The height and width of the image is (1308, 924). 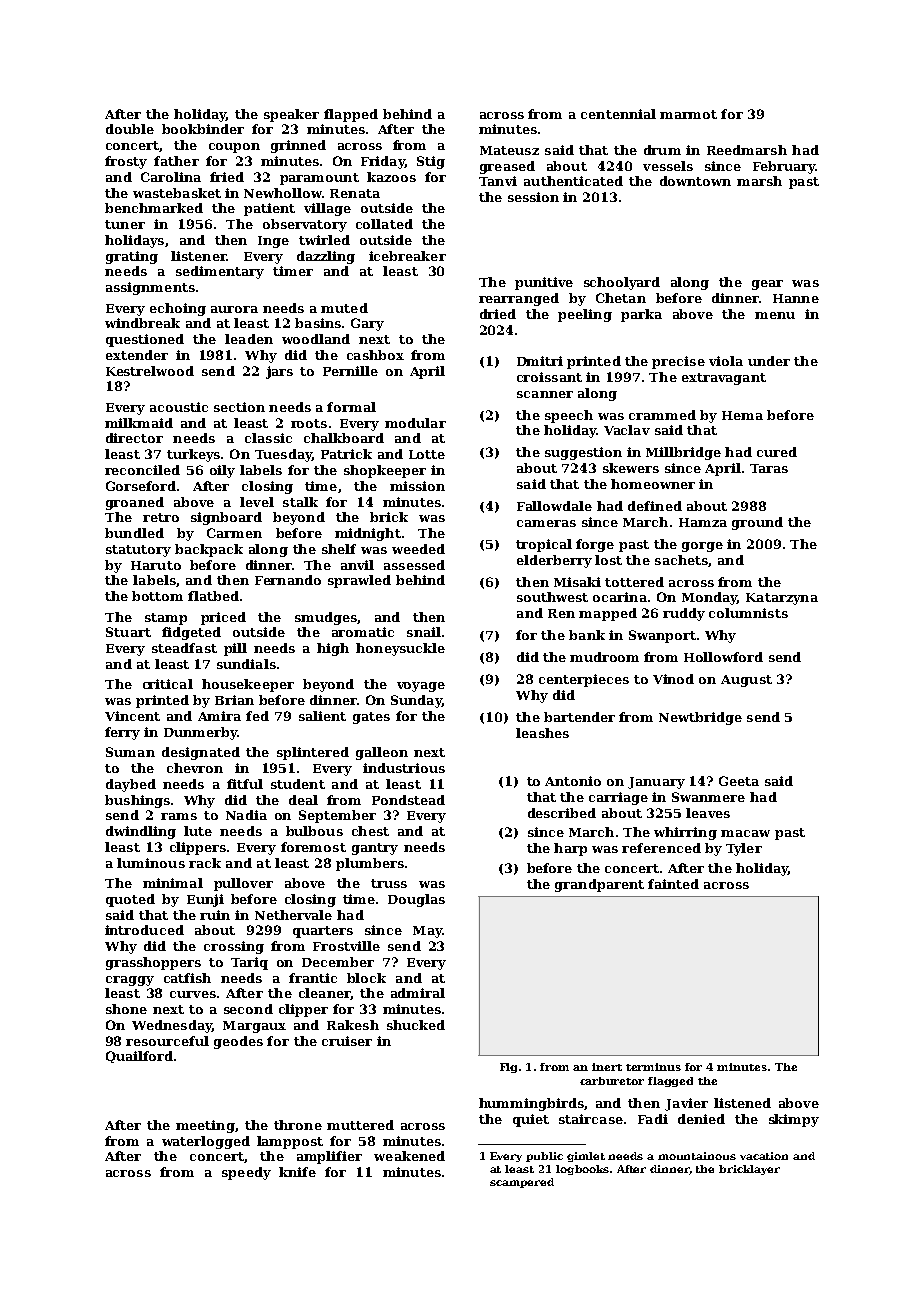 I want to click on shucked, so click(x=416, y=1025).
